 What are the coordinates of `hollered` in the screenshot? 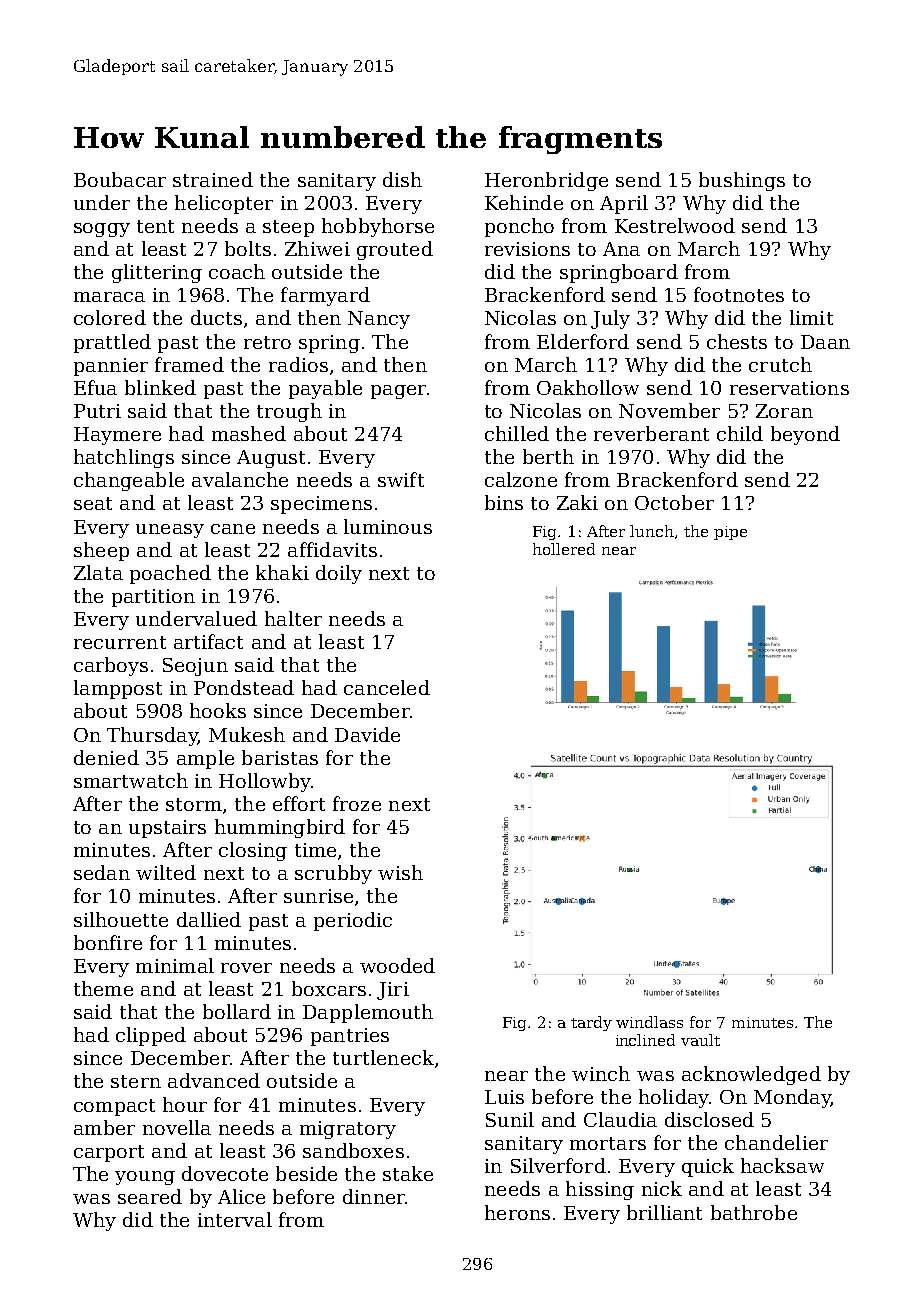 It's located at (564, 549).
